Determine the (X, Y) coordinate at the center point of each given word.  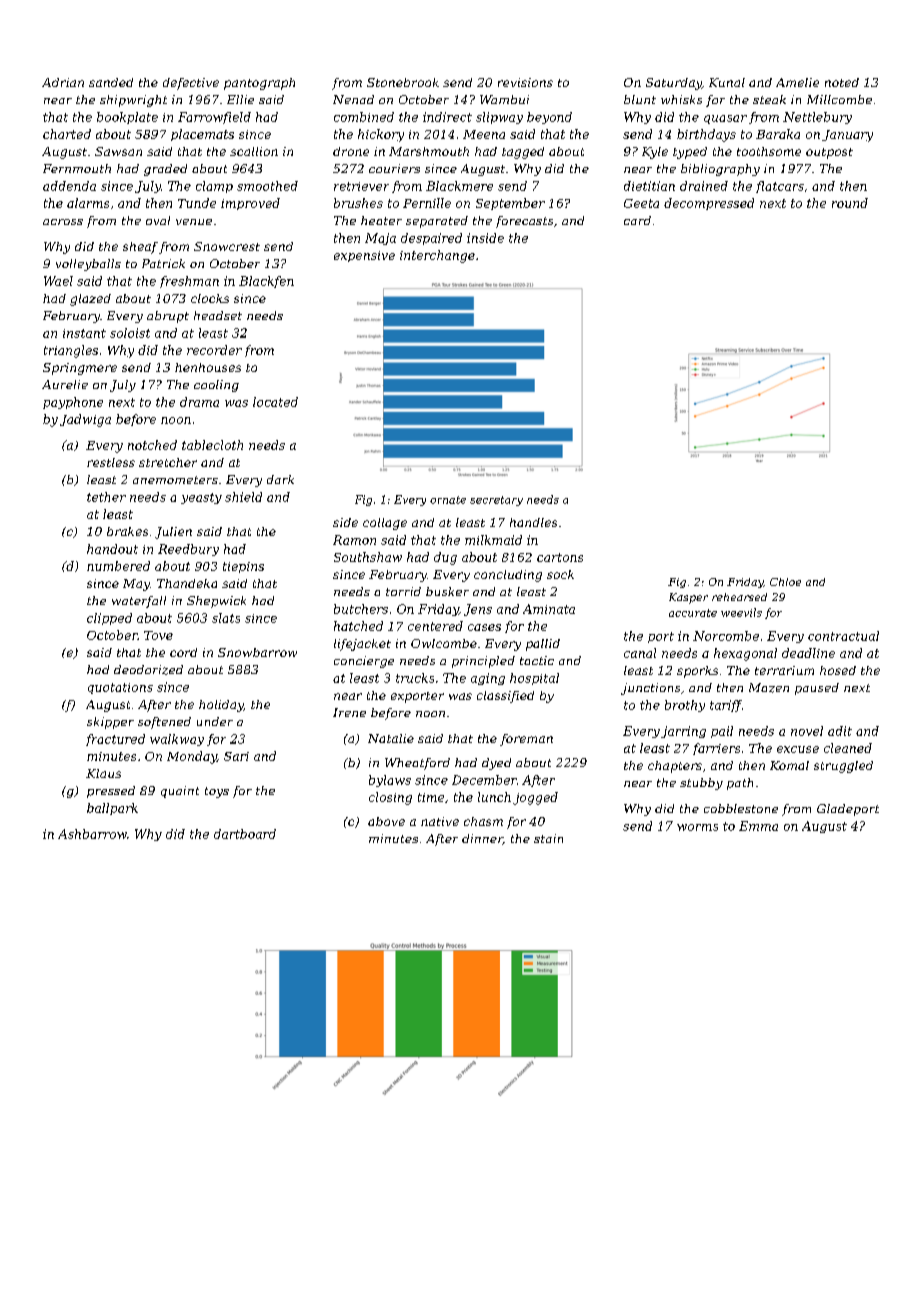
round (850, 203)
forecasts (524, 222)
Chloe (785, 582)
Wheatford (417, 764)
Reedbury (188, 550)
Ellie (240, 99)
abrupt (168, 317)
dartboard (245, 834)
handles (533, 522)
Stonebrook (403, 82)
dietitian (649, 186)
